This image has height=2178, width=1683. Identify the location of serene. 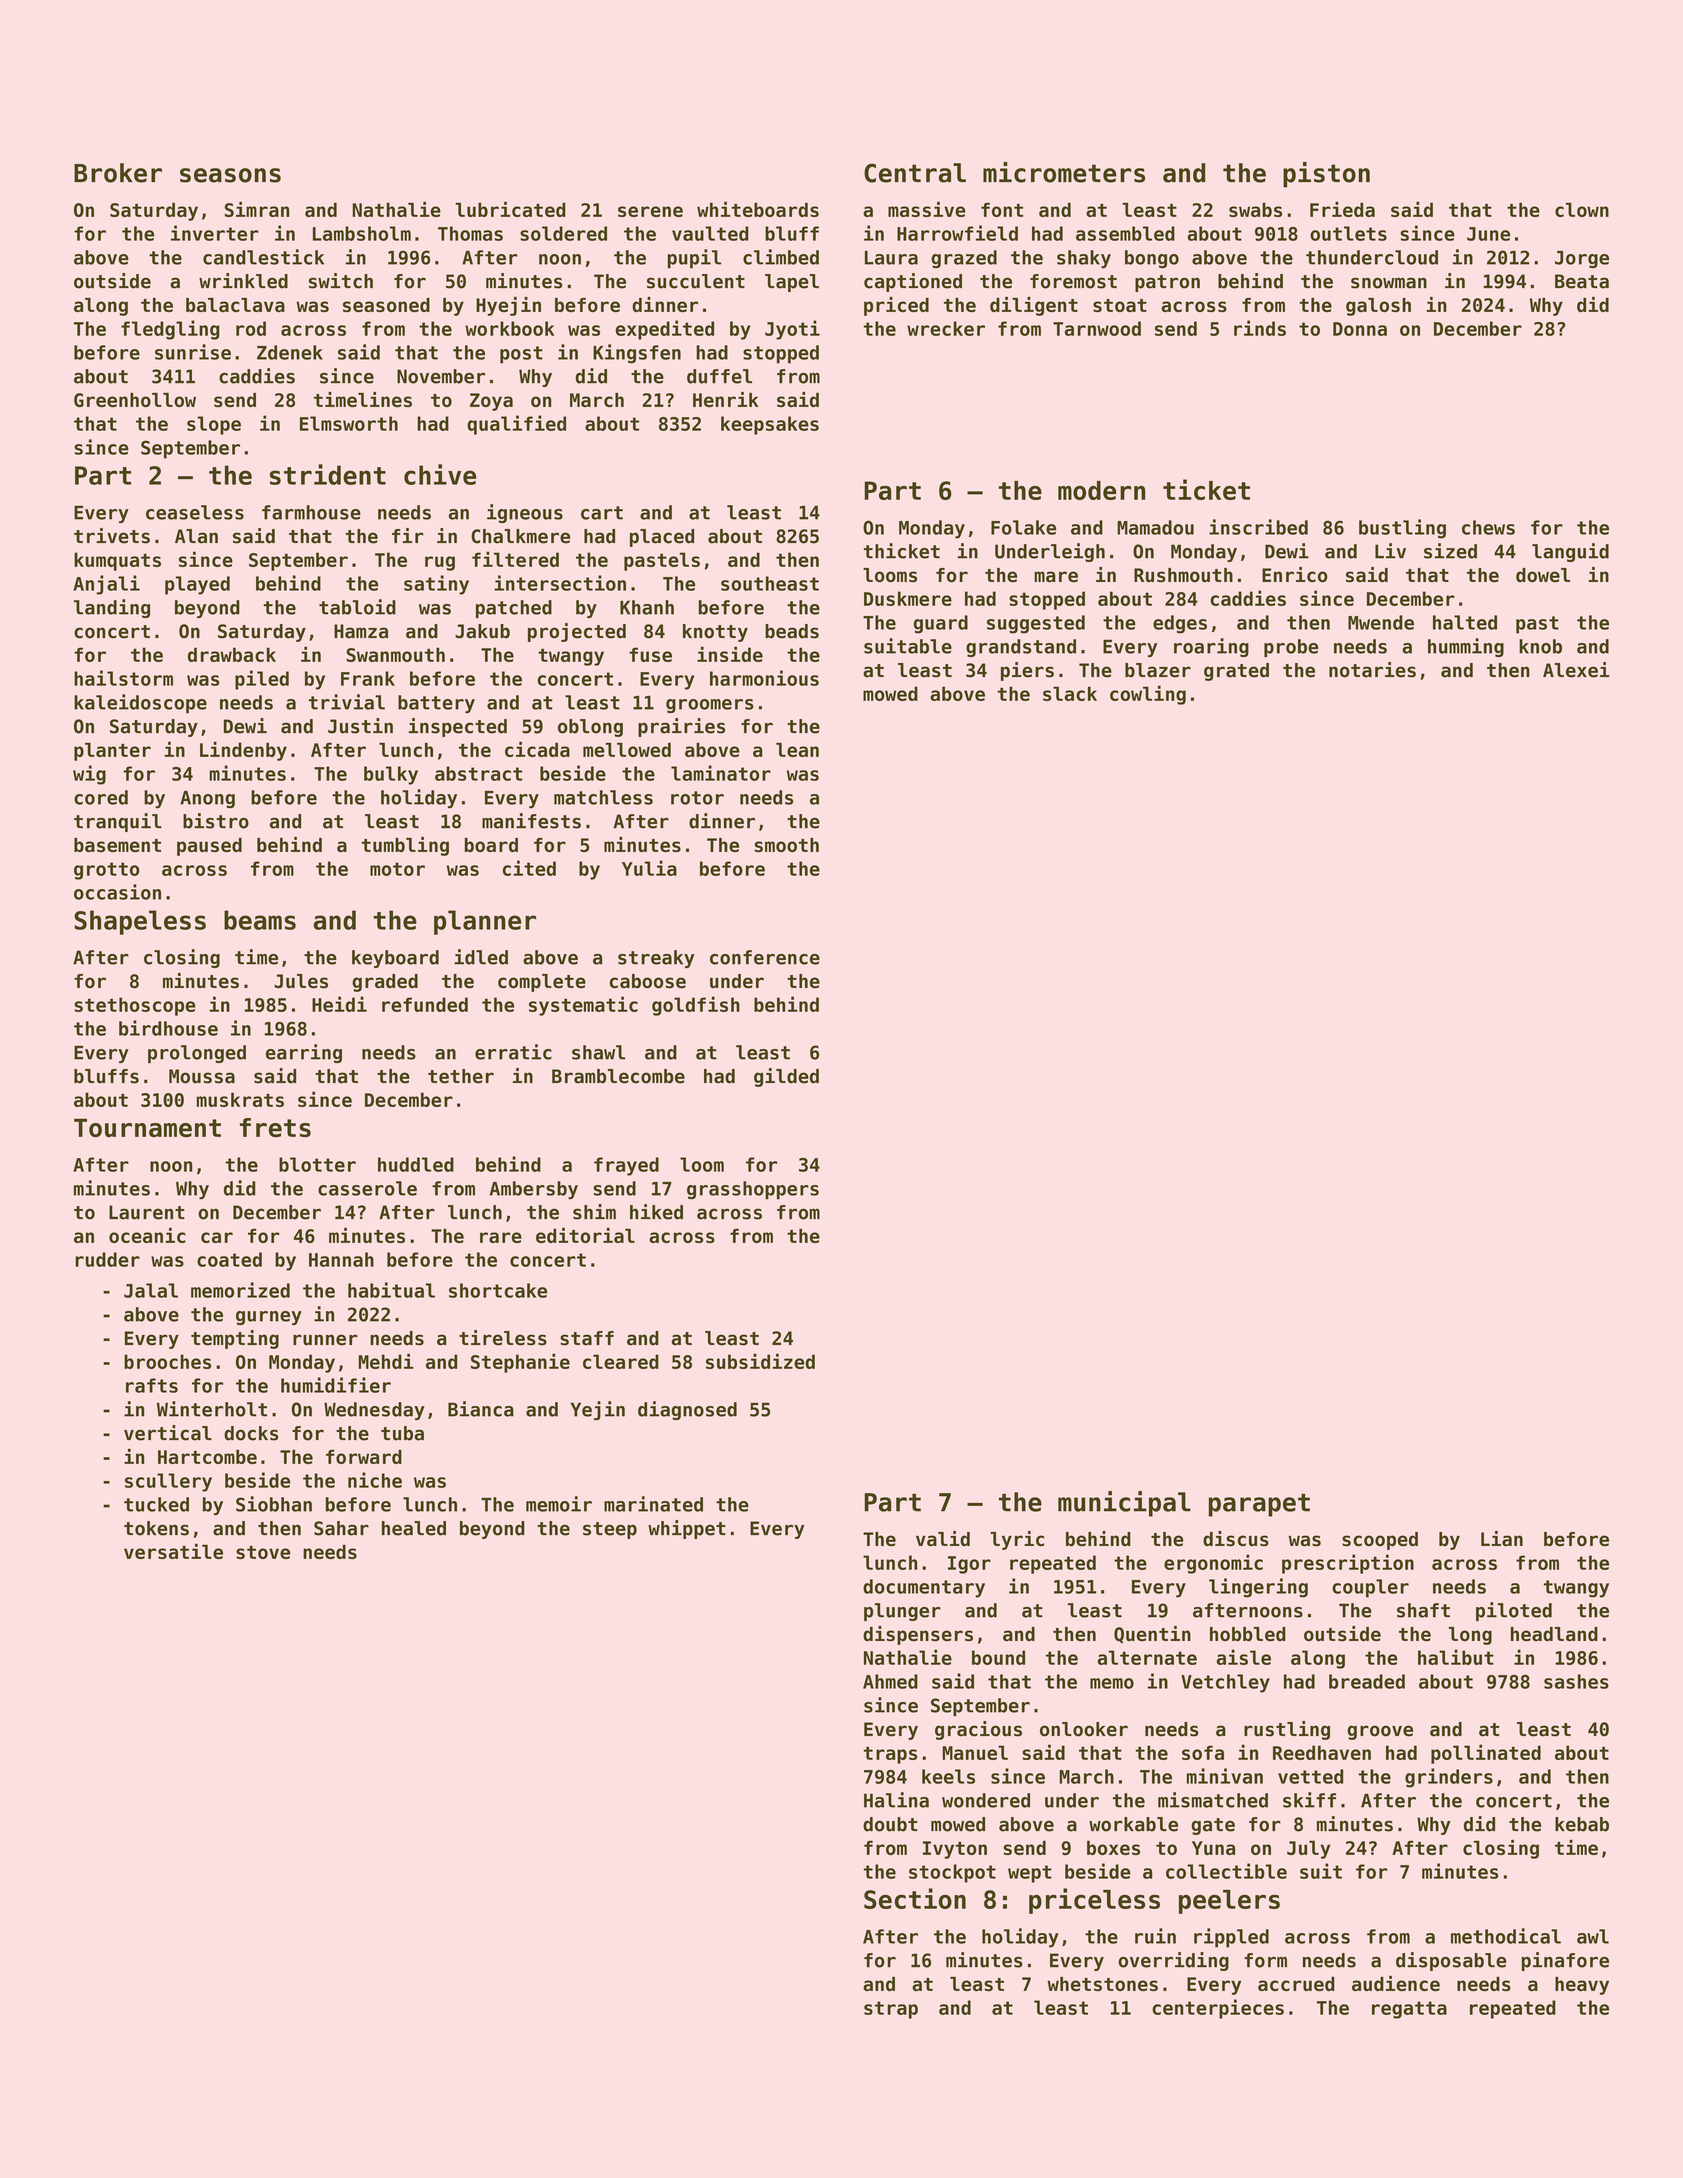
(650, 211).
